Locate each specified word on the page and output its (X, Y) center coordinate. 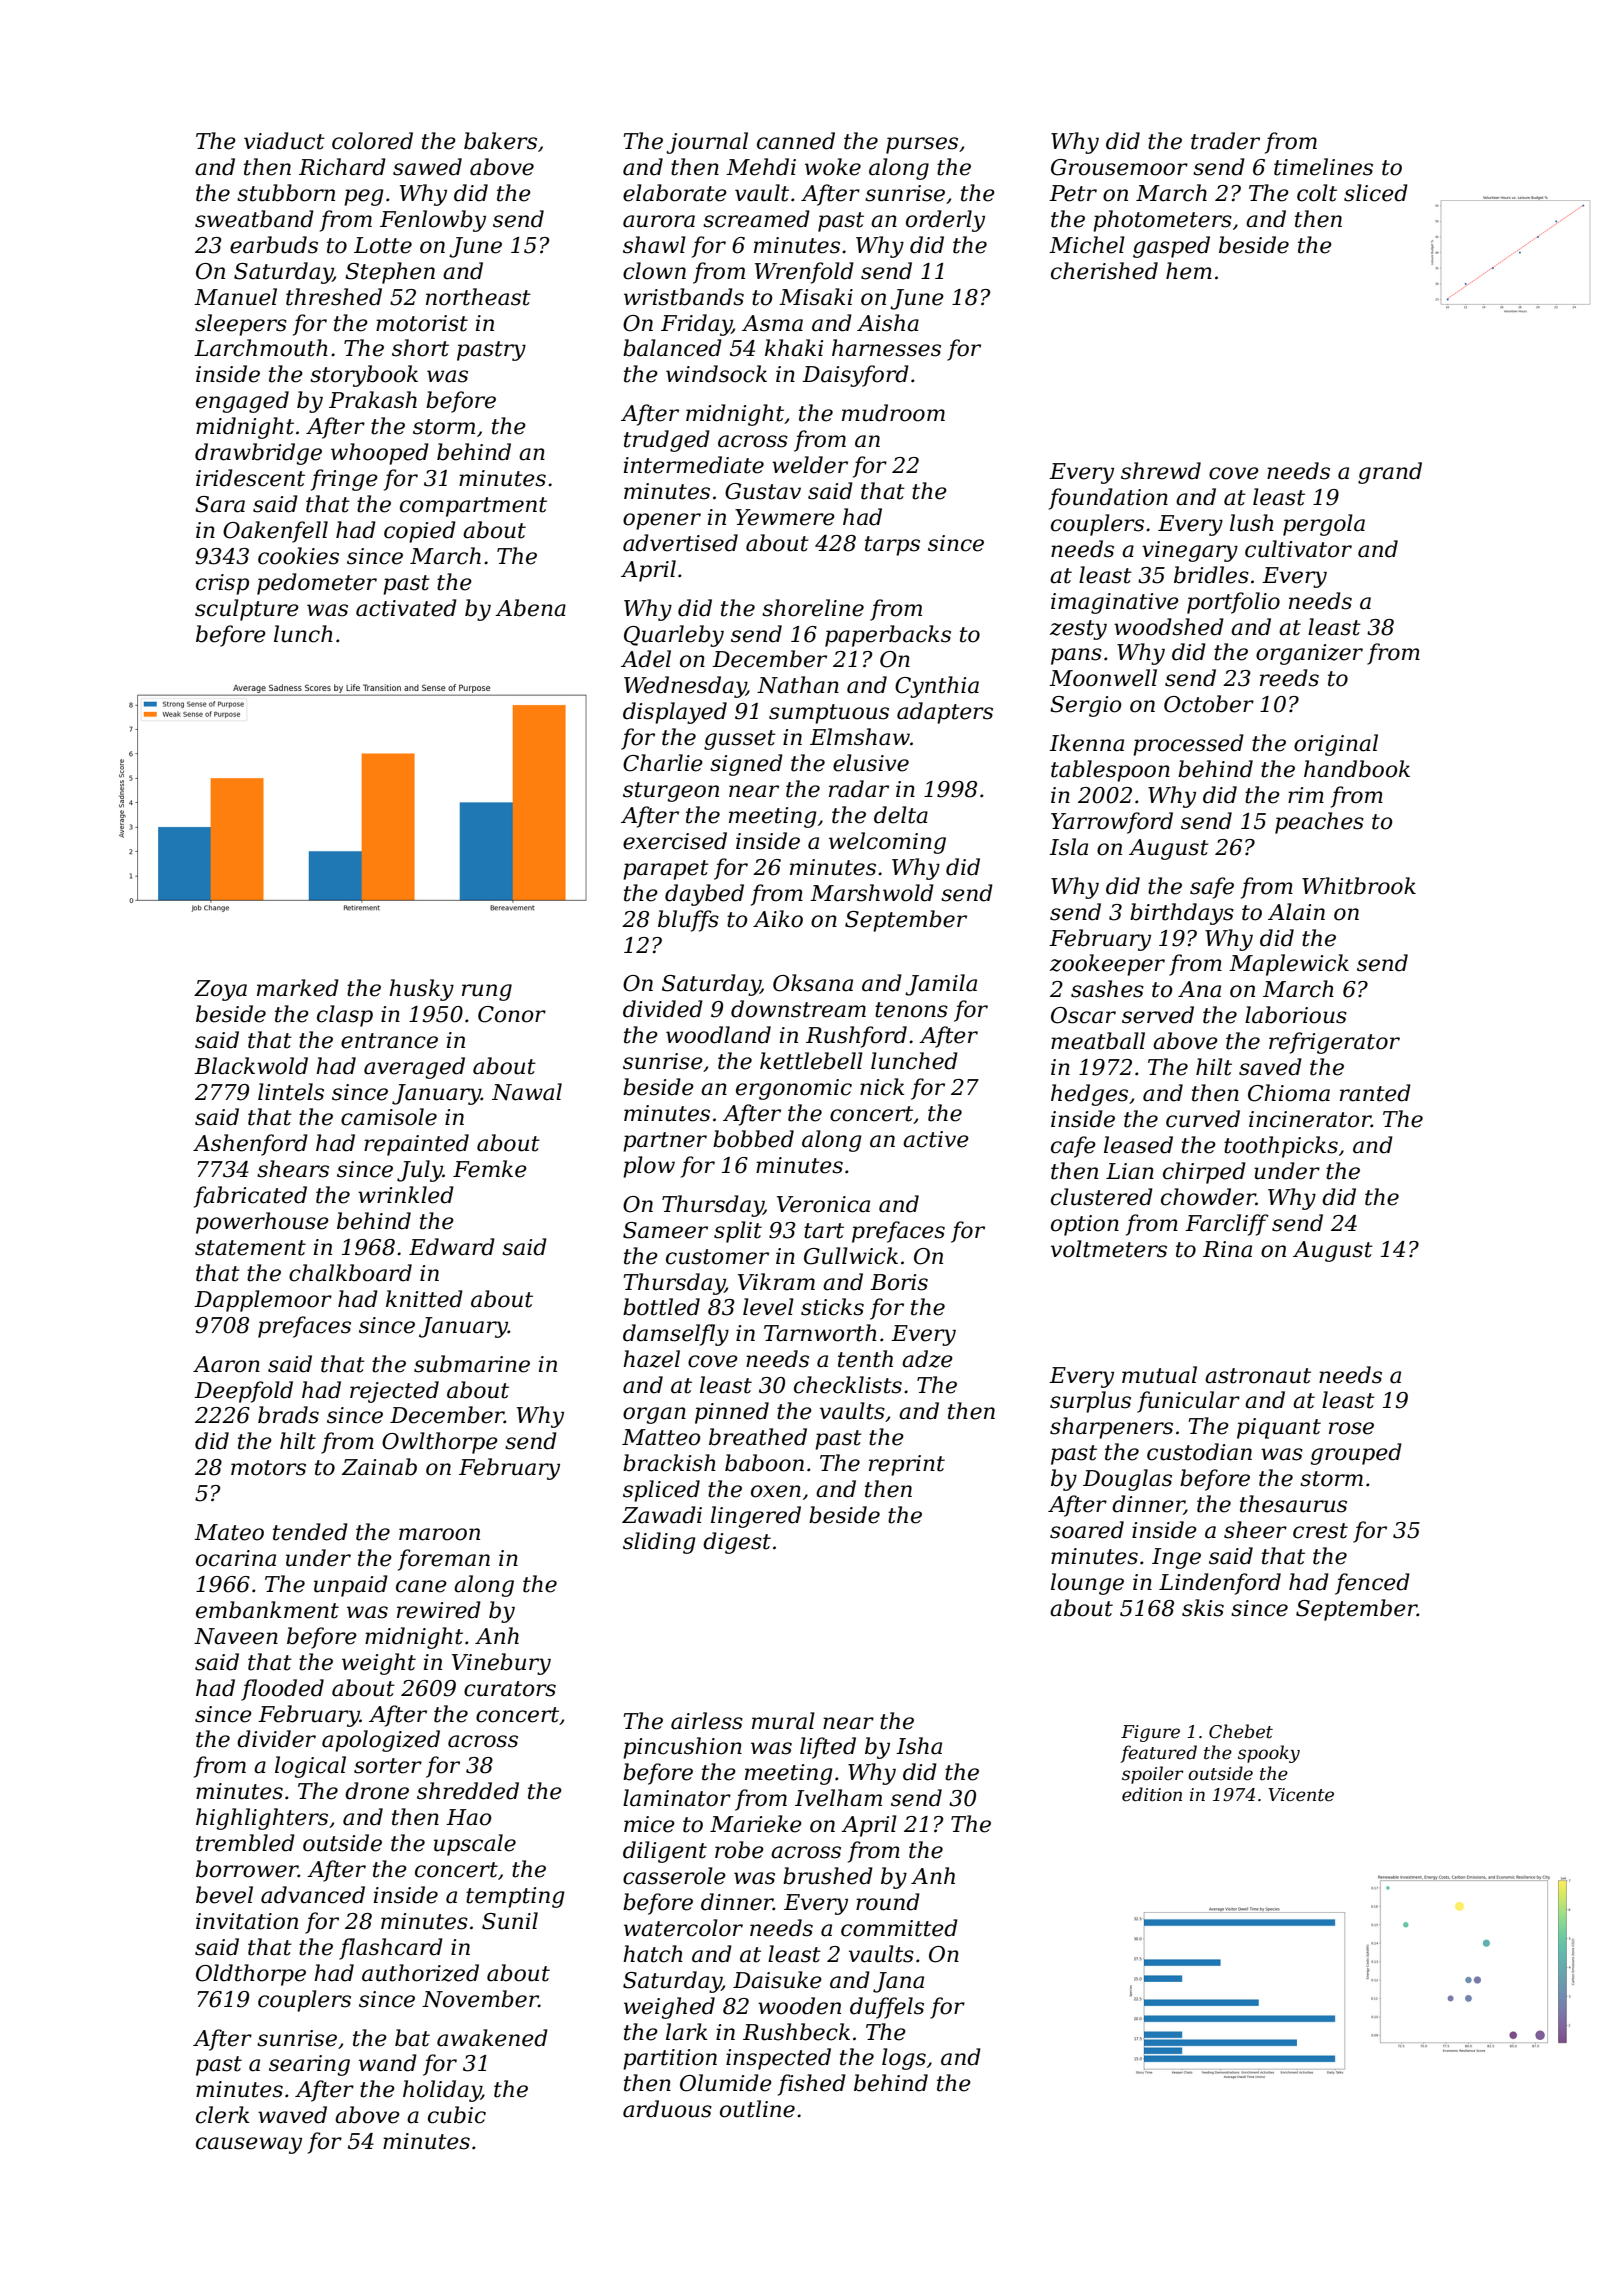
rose (1351, 1428)
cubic (457, 2115)
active (936, 1139)
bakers (500, 141)
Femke (490, 1169)
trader (1225, 141)
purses (922, 145)
